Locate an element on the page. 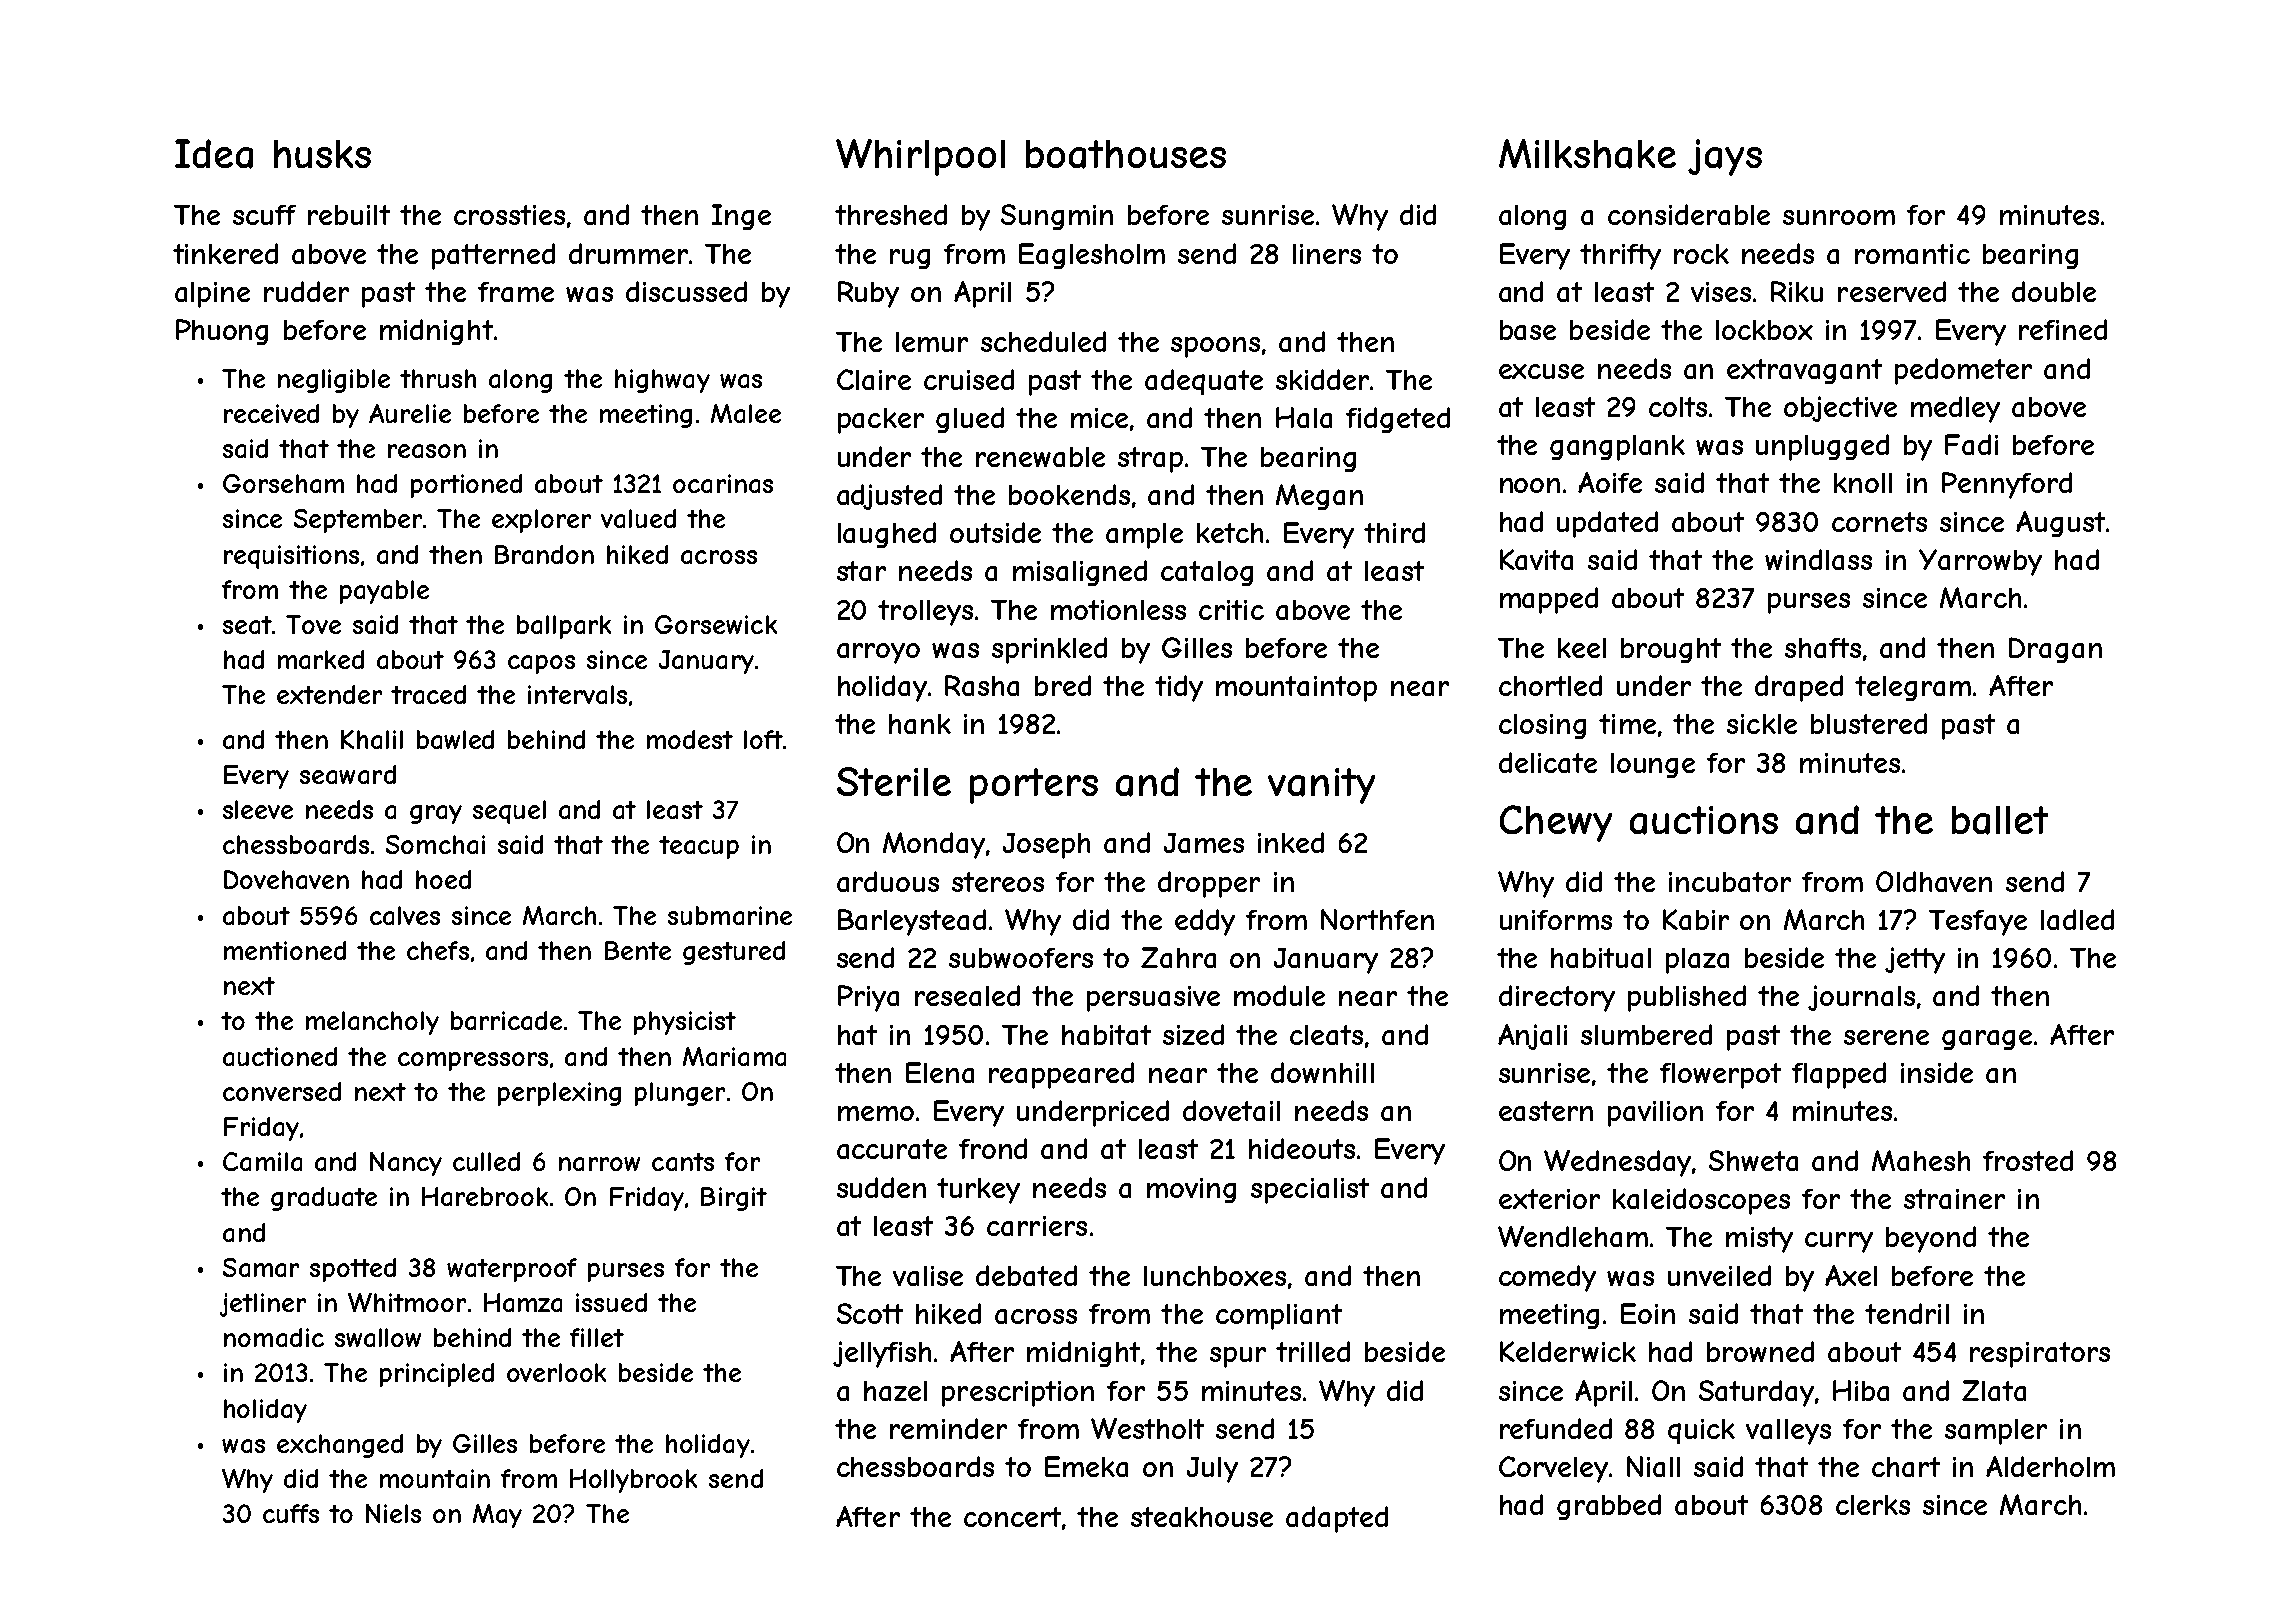 This page has width=2292, height=1620. principled is located at coordinates (437, 1375).
